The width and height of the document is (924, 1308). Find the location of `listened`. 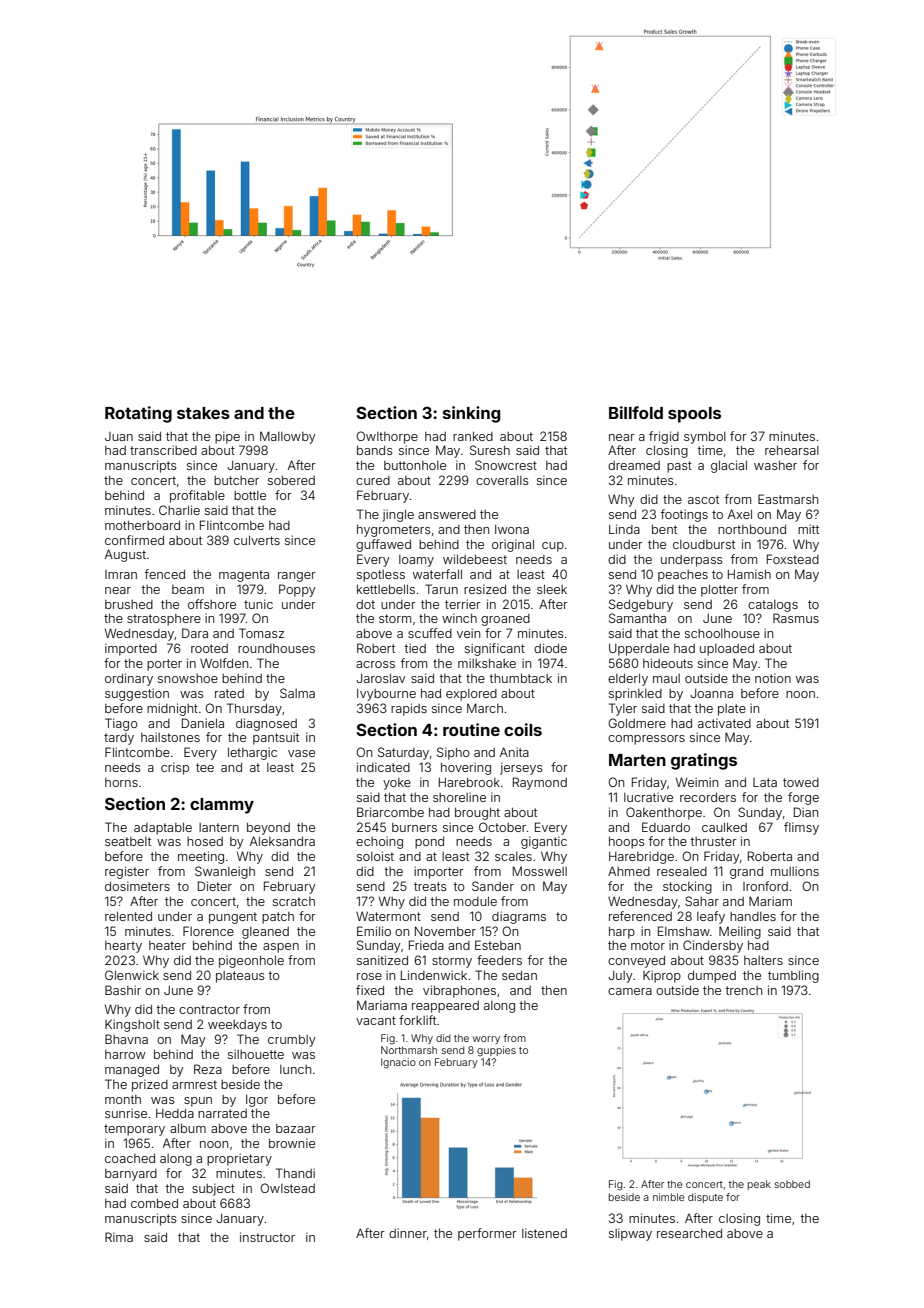

listened is located at coordinates (544, 1233).
